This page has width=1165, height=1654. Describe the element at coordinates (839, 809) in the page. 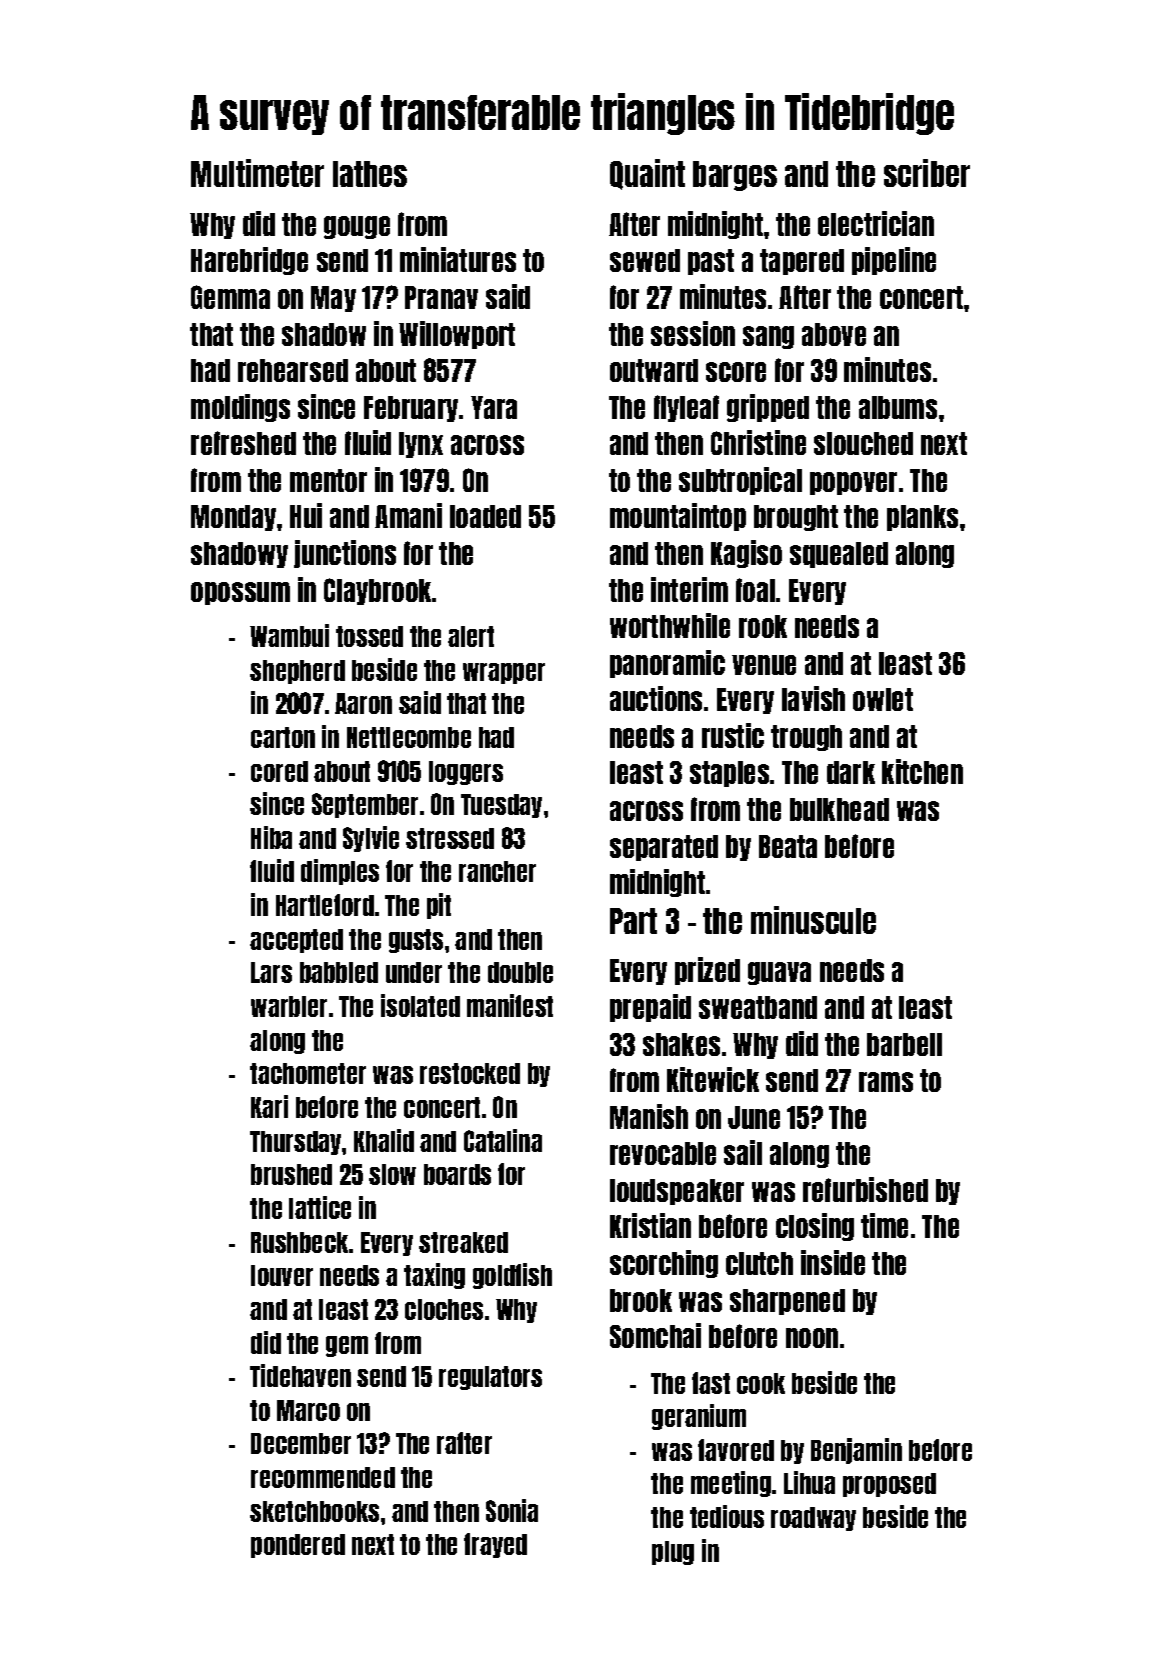

I see `bulkhead` at that location.
